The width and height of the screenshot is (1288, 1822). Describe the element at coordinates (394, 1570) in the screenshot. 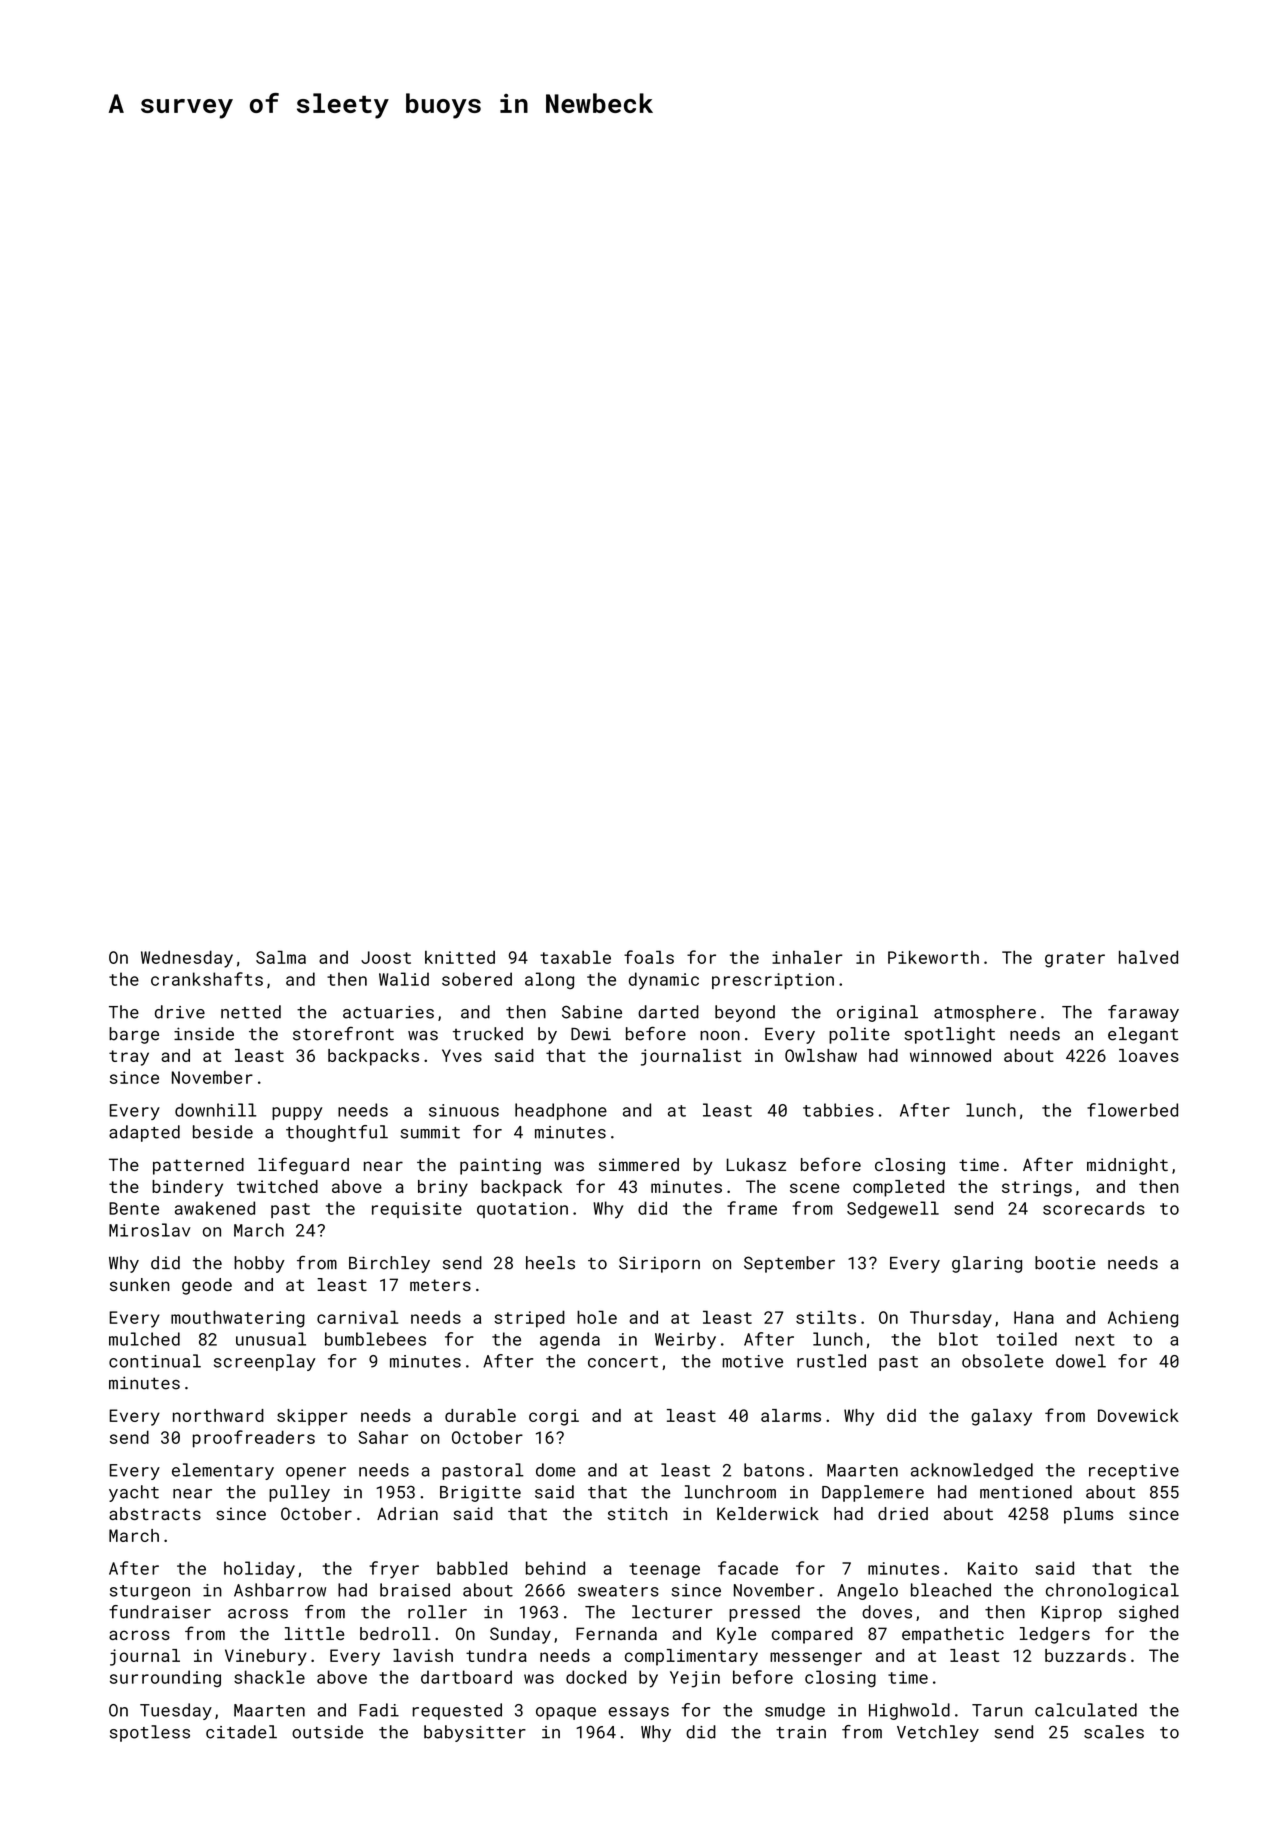

I see `fryer` at that location.
